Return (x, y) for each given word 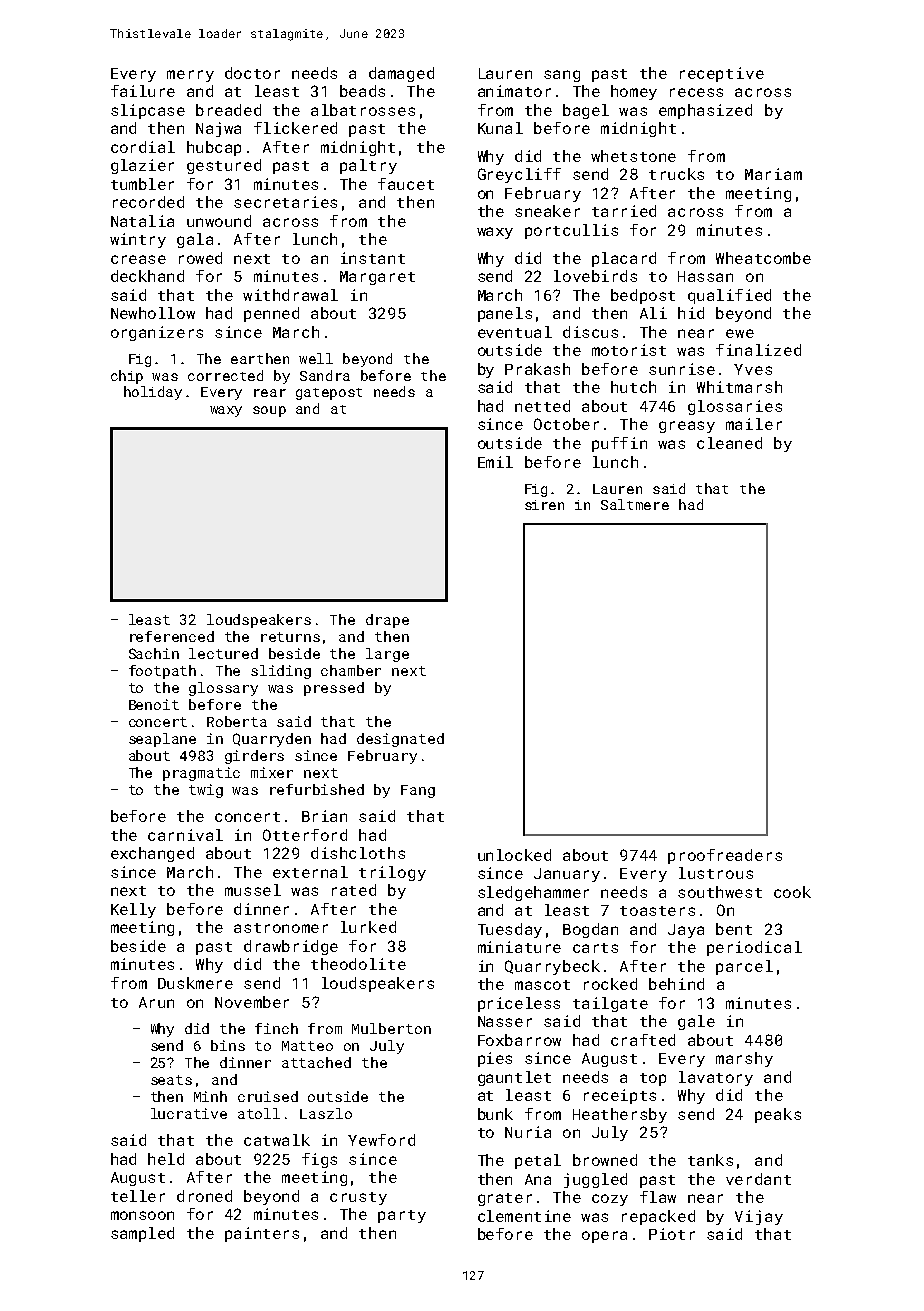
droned (204, 1196)
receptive (722, 74)
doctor (252, 73)
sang (562, 76)
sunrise (682, 369)
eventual (515, 332)
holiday (153, 393)
